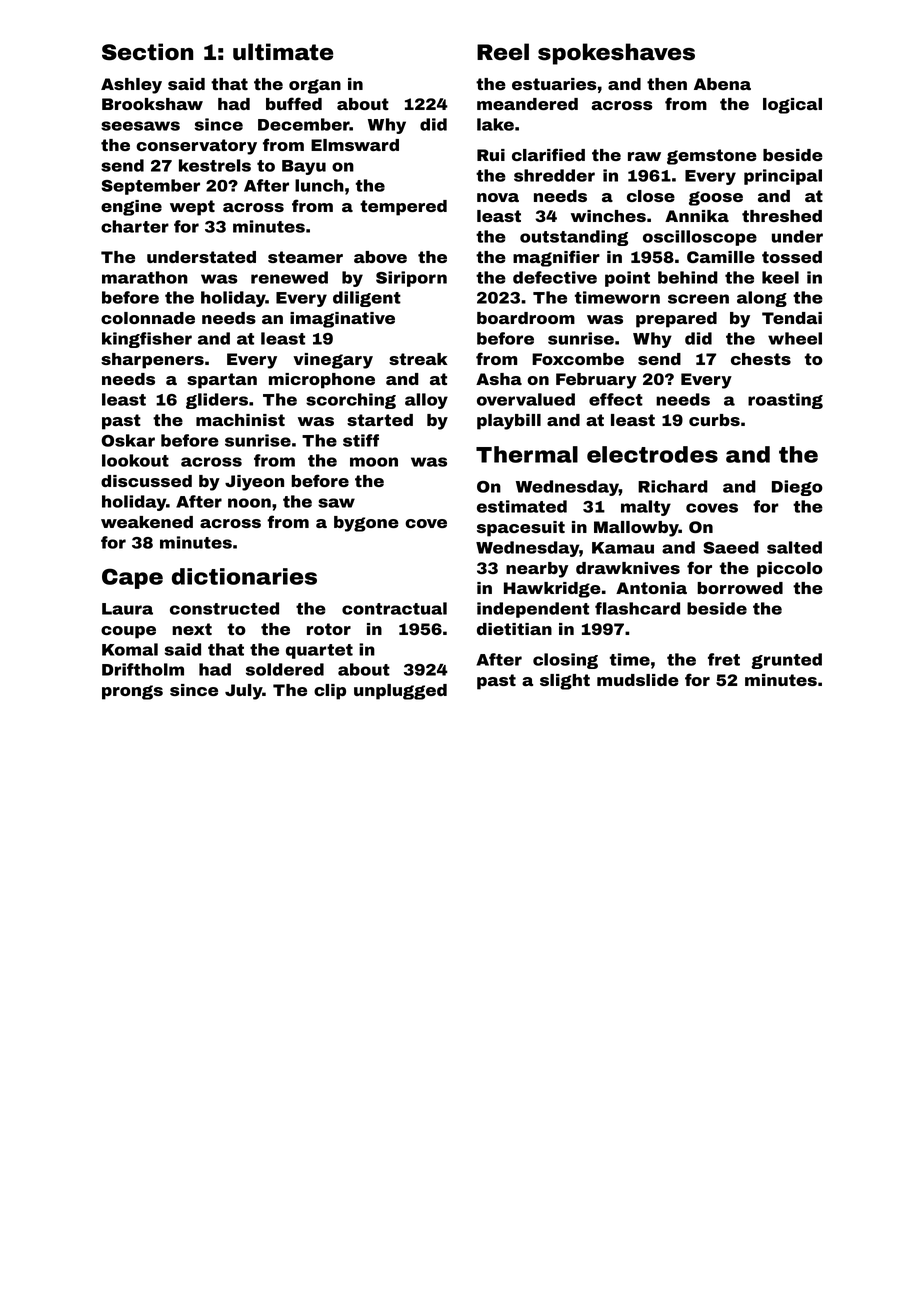 The height and width of the page is (1308, 924). What do you see at coordinates (147, 52) in the page?
I see `Section` at bounding box center [147, 52].
